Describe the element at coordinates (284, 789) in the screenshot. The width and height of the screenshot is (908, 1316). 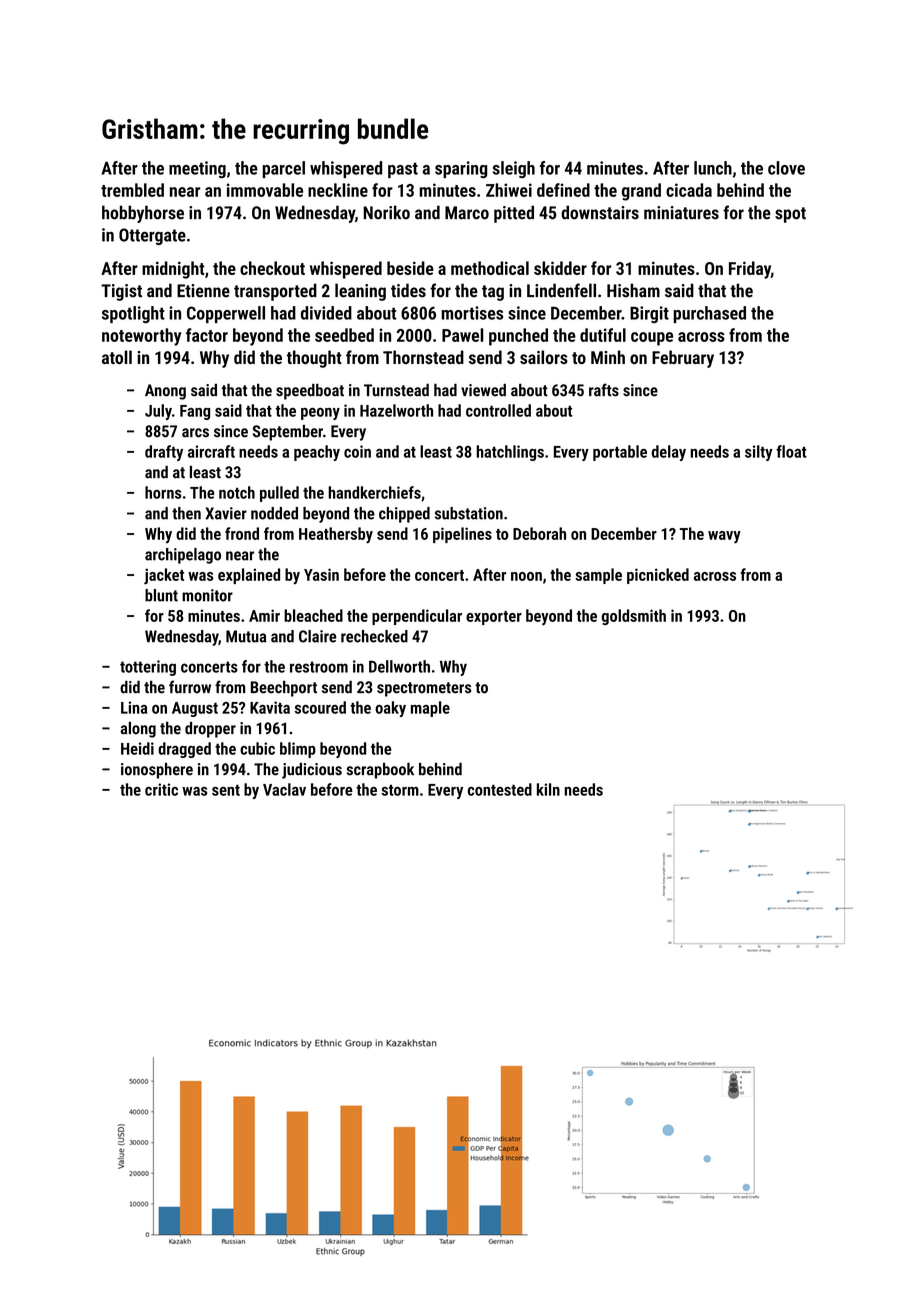
I see `Vaclav` at that location.
